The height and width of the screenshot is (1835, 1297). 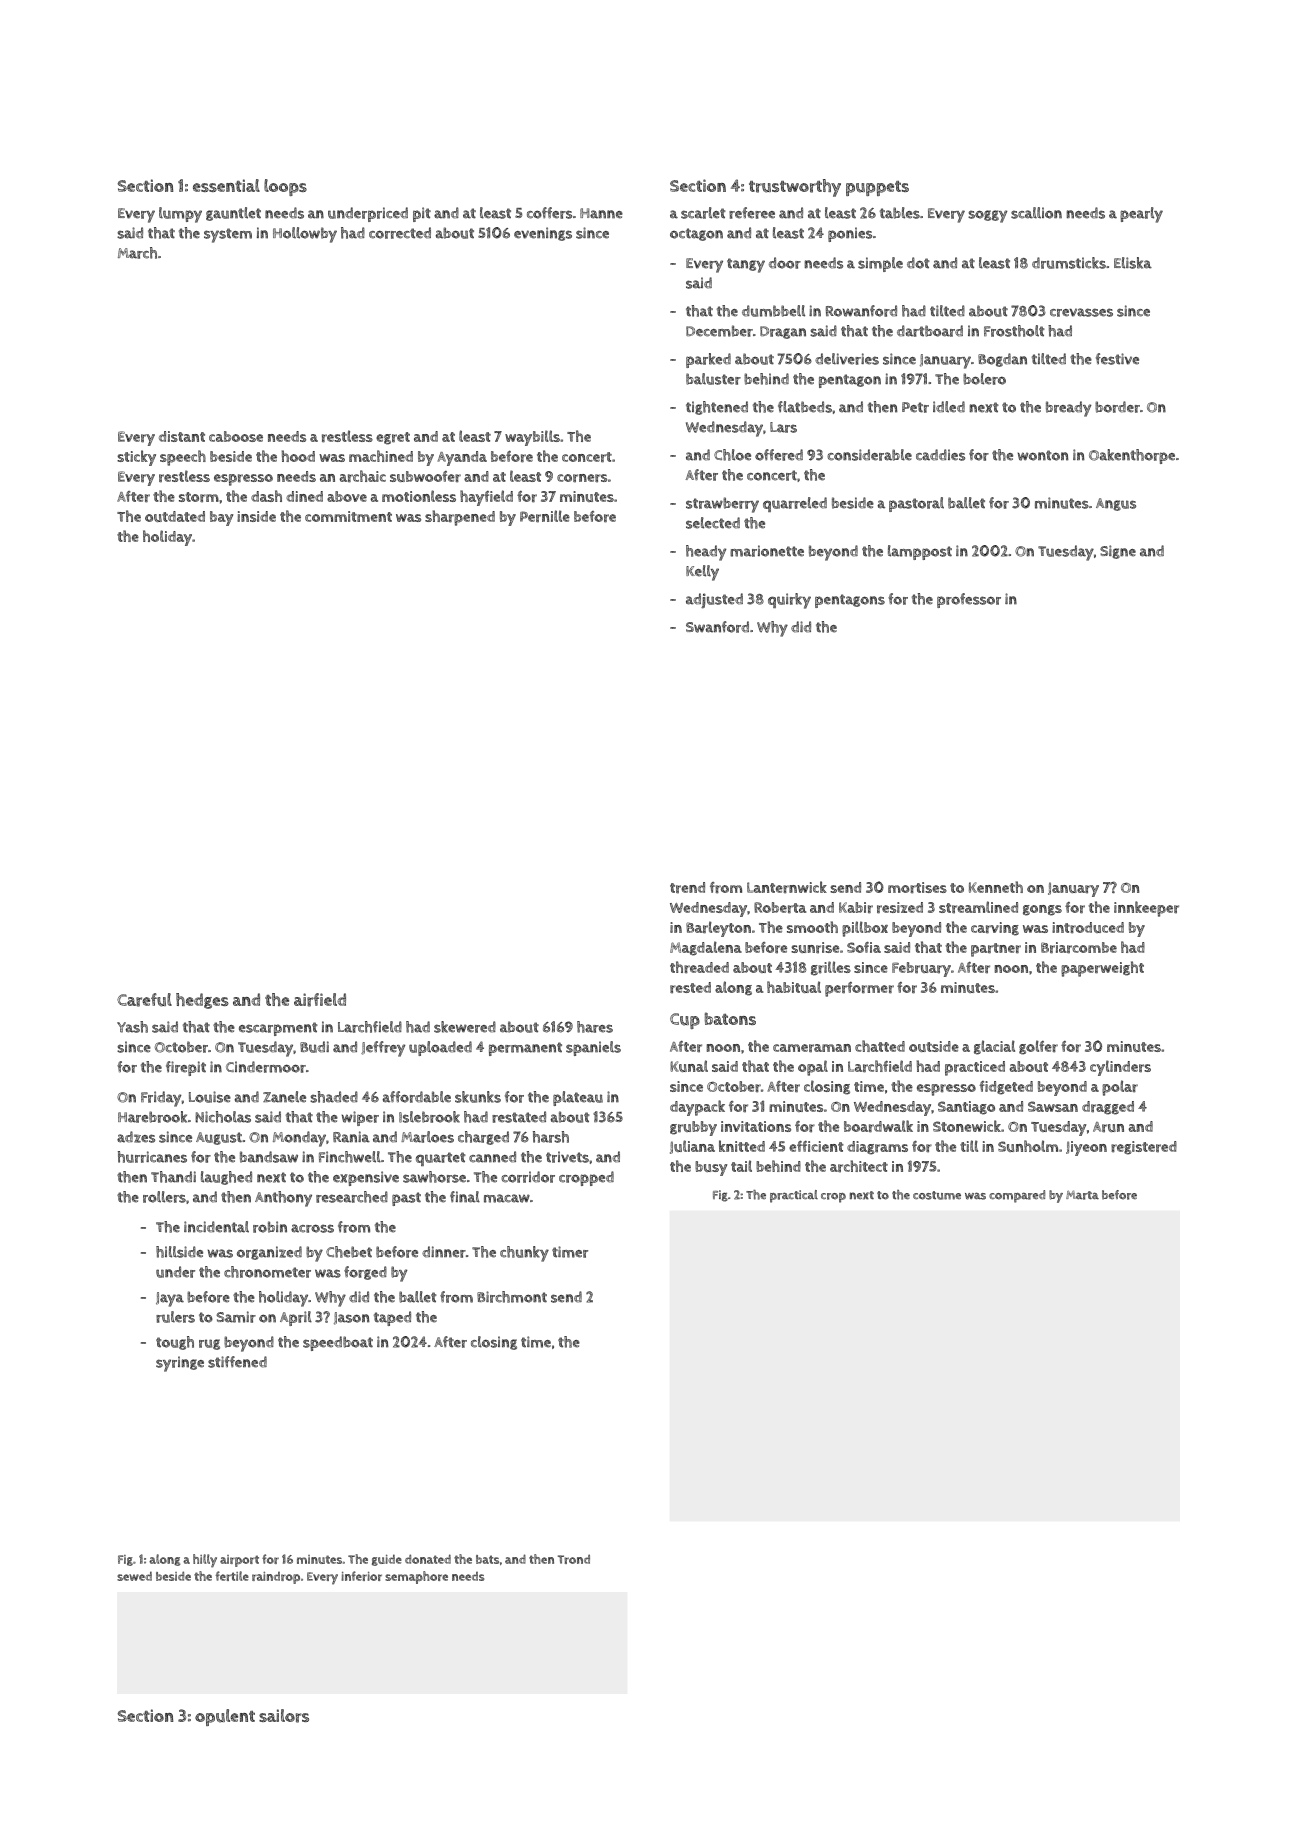 I want to click on innkeeper, so click(x=1146, y=909).
